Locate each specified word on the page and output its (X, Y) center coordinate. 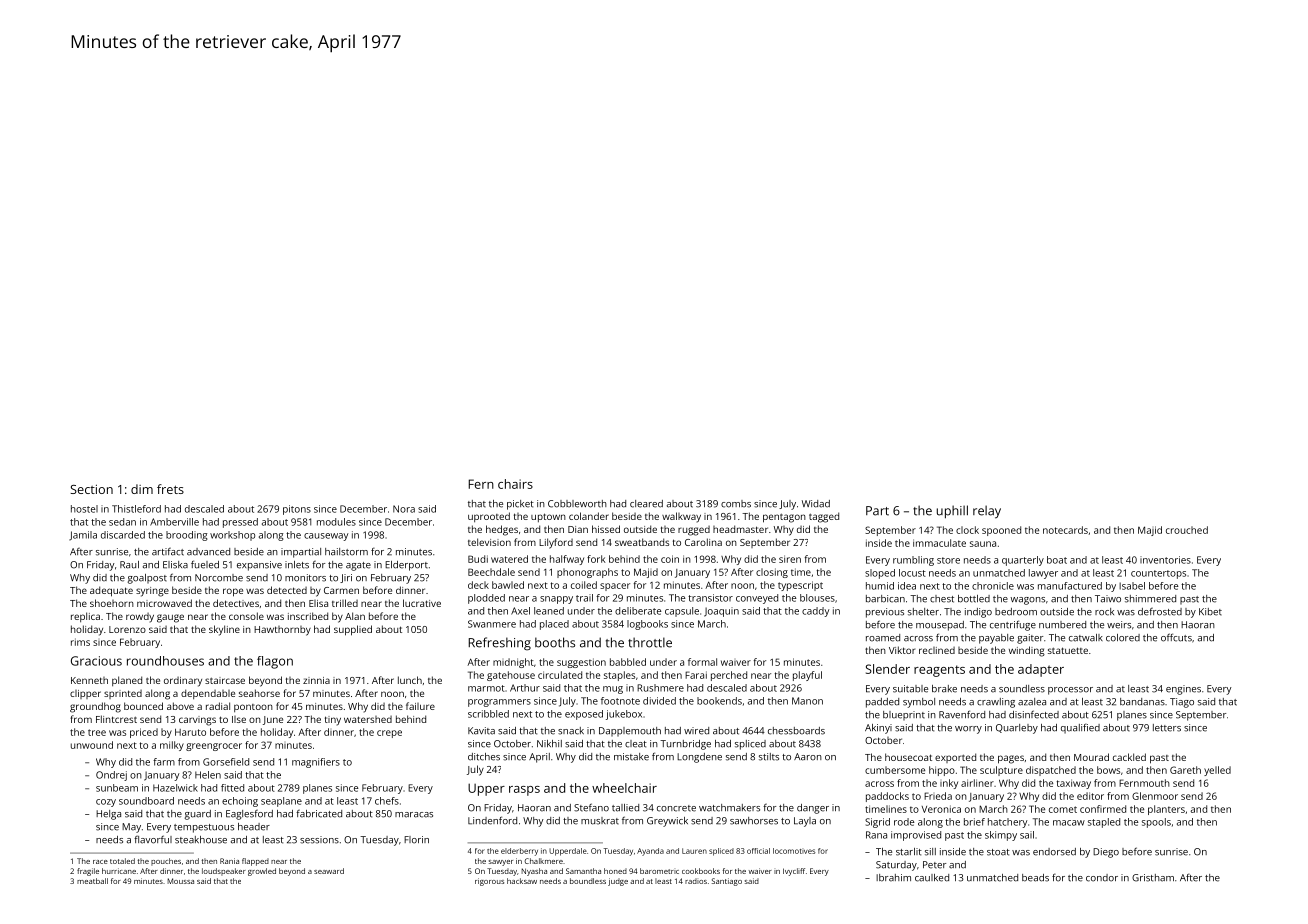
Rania (229, 861)
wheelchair (624, 788)
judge (618, 882)
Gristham (1153, 878)
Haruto (190, 732)
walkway (681, 517)
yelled (1217, 771)
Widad (816, 504)
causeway (326, 537)
